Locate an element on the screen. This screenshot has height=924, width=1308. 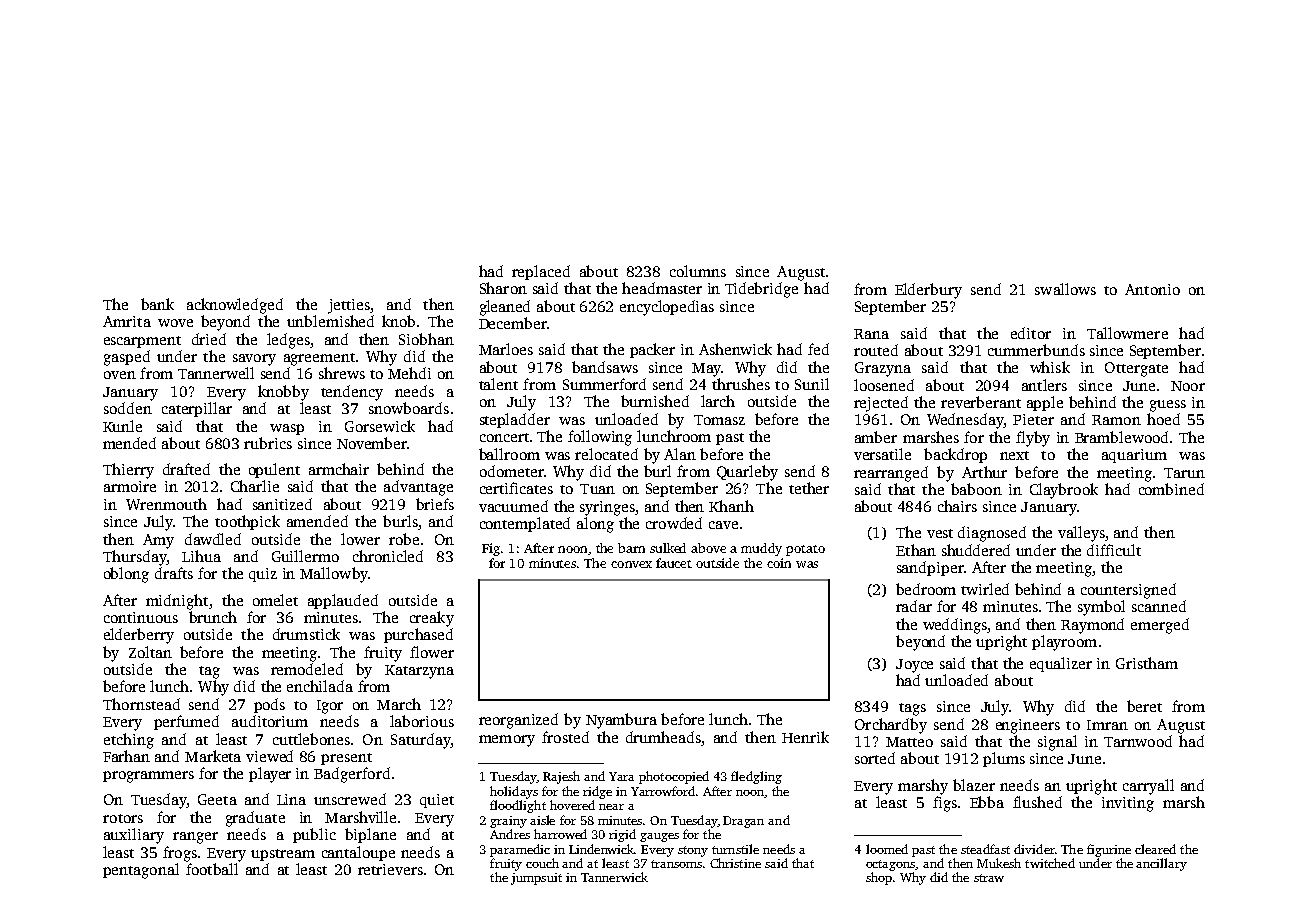
Christine is located at coordinates (735, 863).
